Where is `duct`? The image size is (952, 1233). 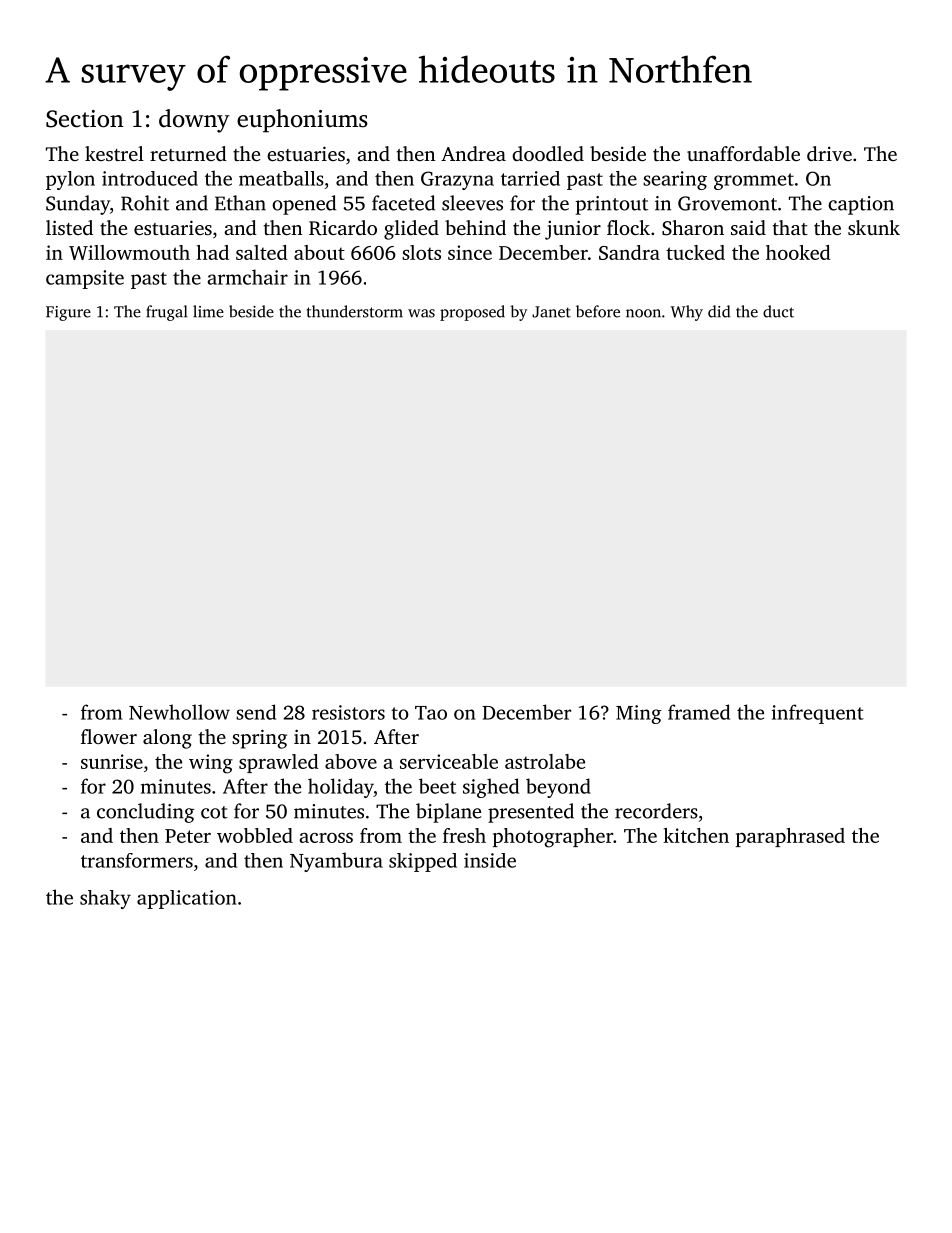
duct is located at coordinates (778, 311).
